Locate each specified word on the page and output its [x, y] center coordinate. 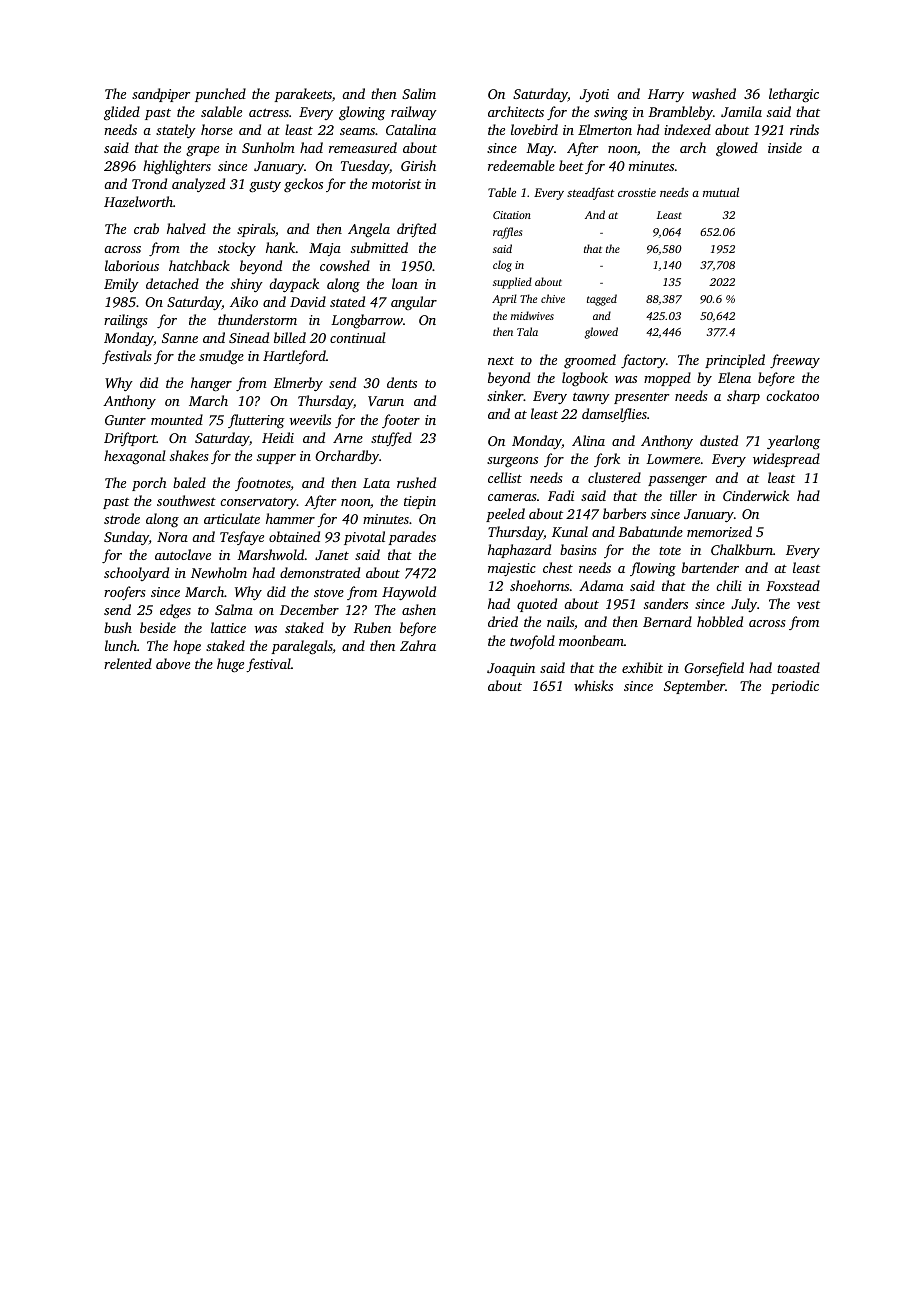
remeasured [363, 147]
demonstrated [320, 572]
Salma [234, 609]
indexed [687, 129]
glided [122, 113]
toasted [798, 667]
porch [149, 484]
